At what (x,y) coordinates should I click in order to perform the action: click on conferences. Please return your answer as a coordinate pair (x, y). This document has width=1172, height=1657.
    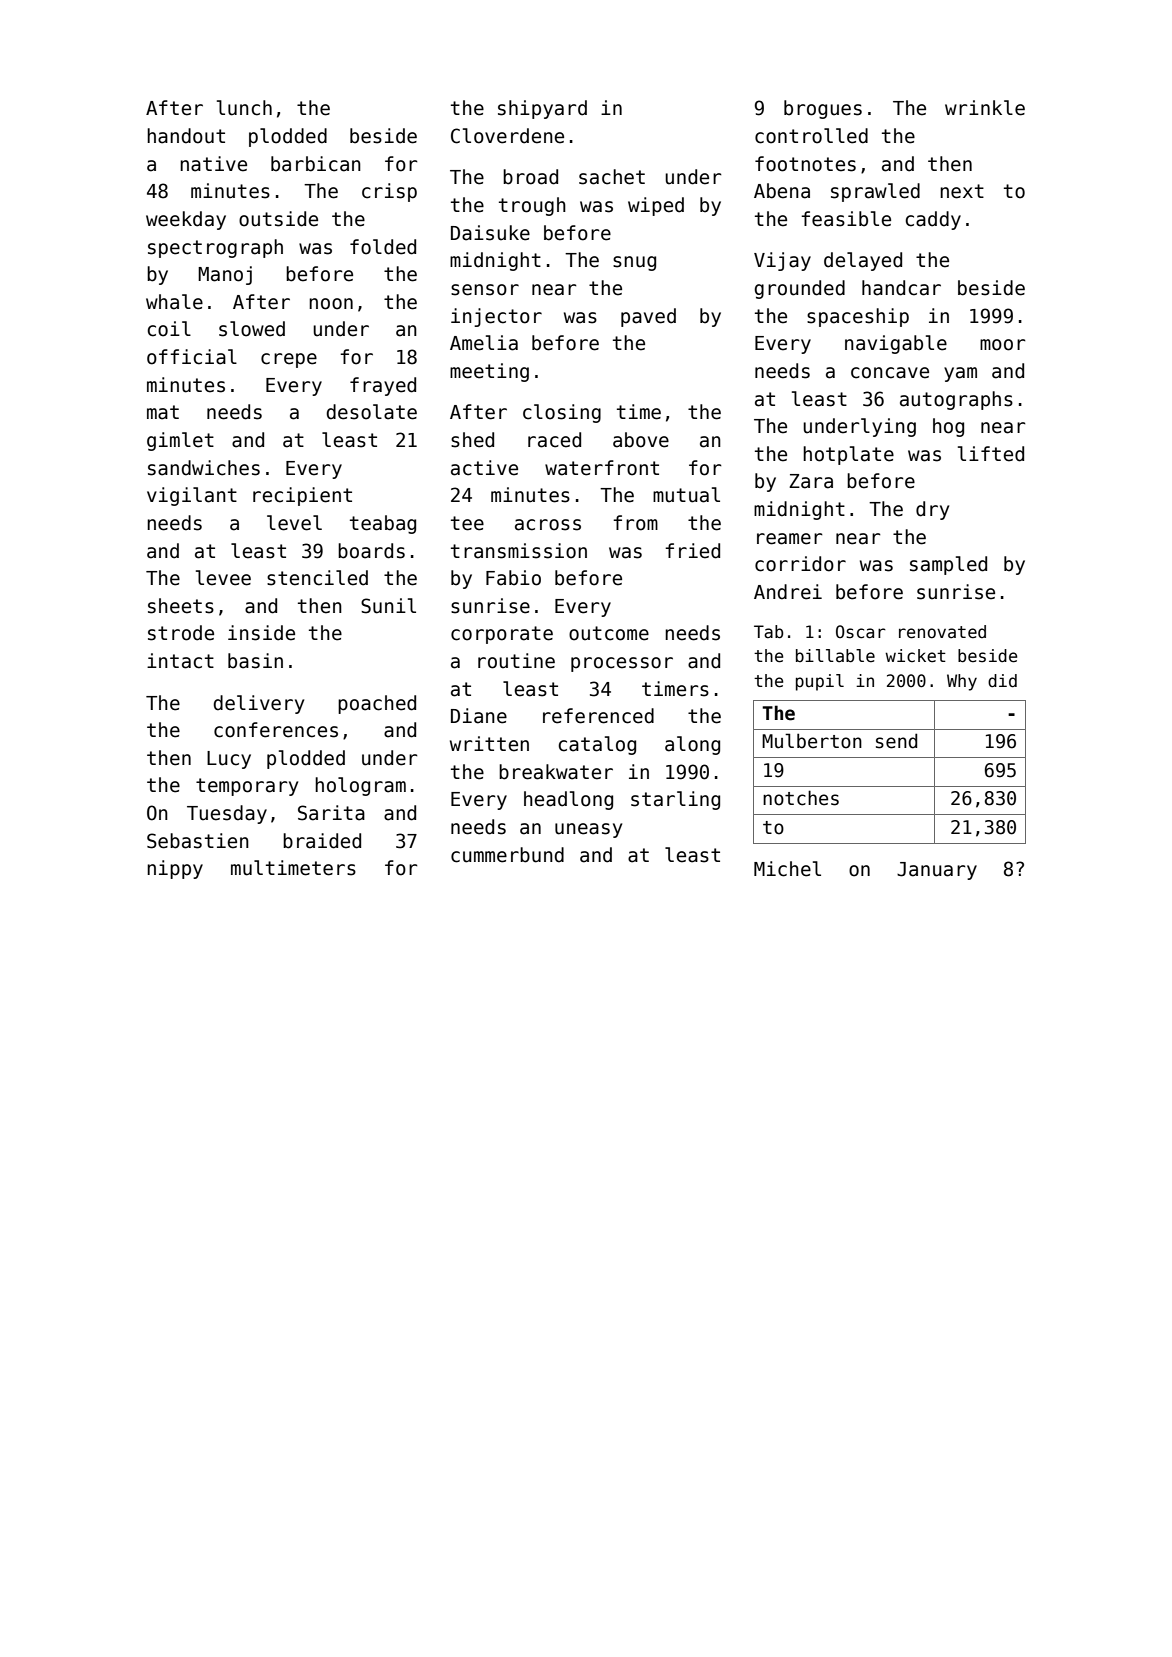
    Looking at the image, I should click on (276, 730).
